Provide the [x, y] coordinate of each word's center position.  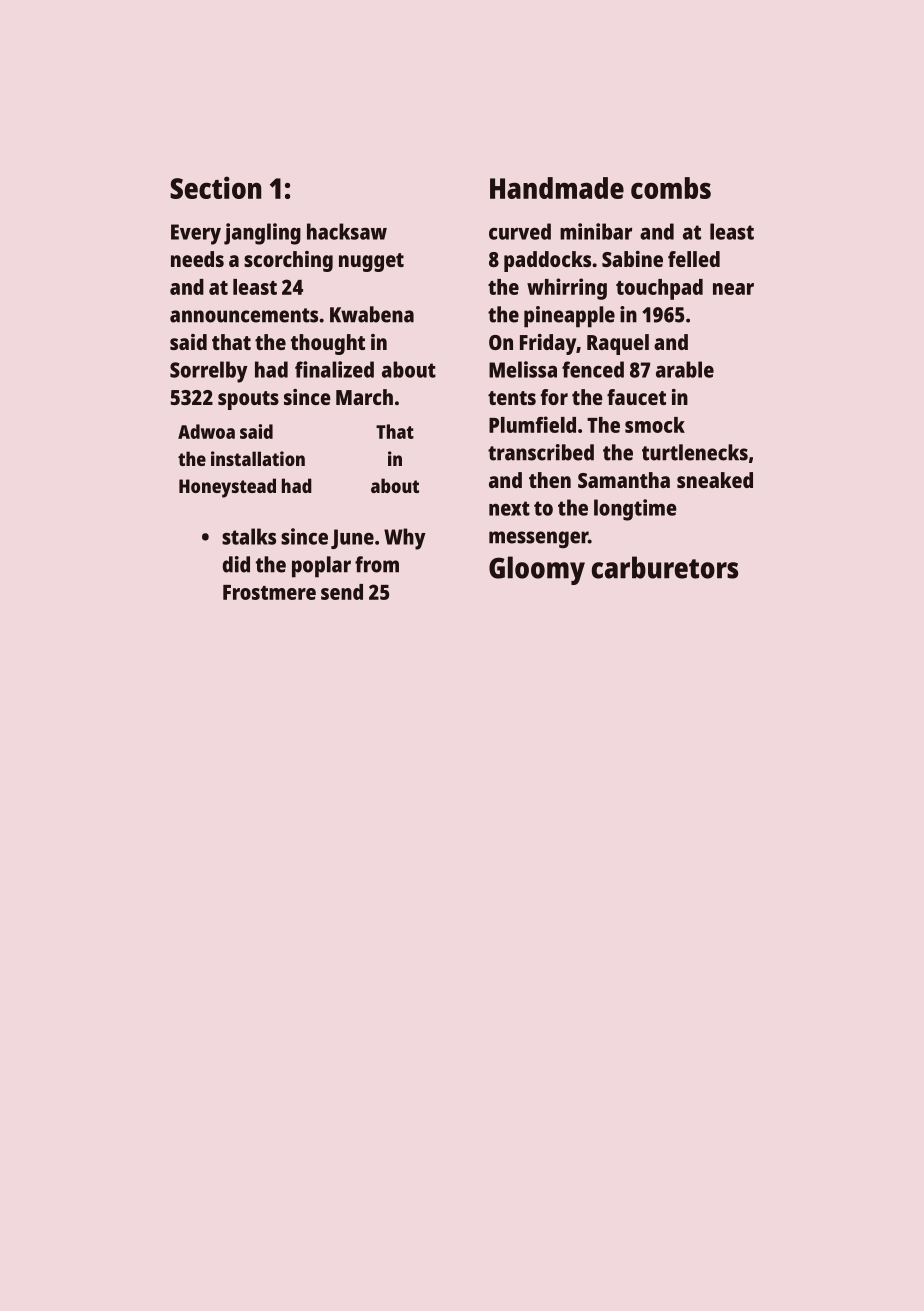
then [550, 480]
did [236, 564]
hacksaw [347, 231]
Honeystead [227, 488]
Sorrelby [209, 372]
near [733, 289]
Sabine [632, 259]
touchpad [659, 289]
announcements [244, 315]
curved [520, 231]
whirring [567, 289]
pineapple [569, 317]
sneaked [715, 480]
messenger [538, 539]
